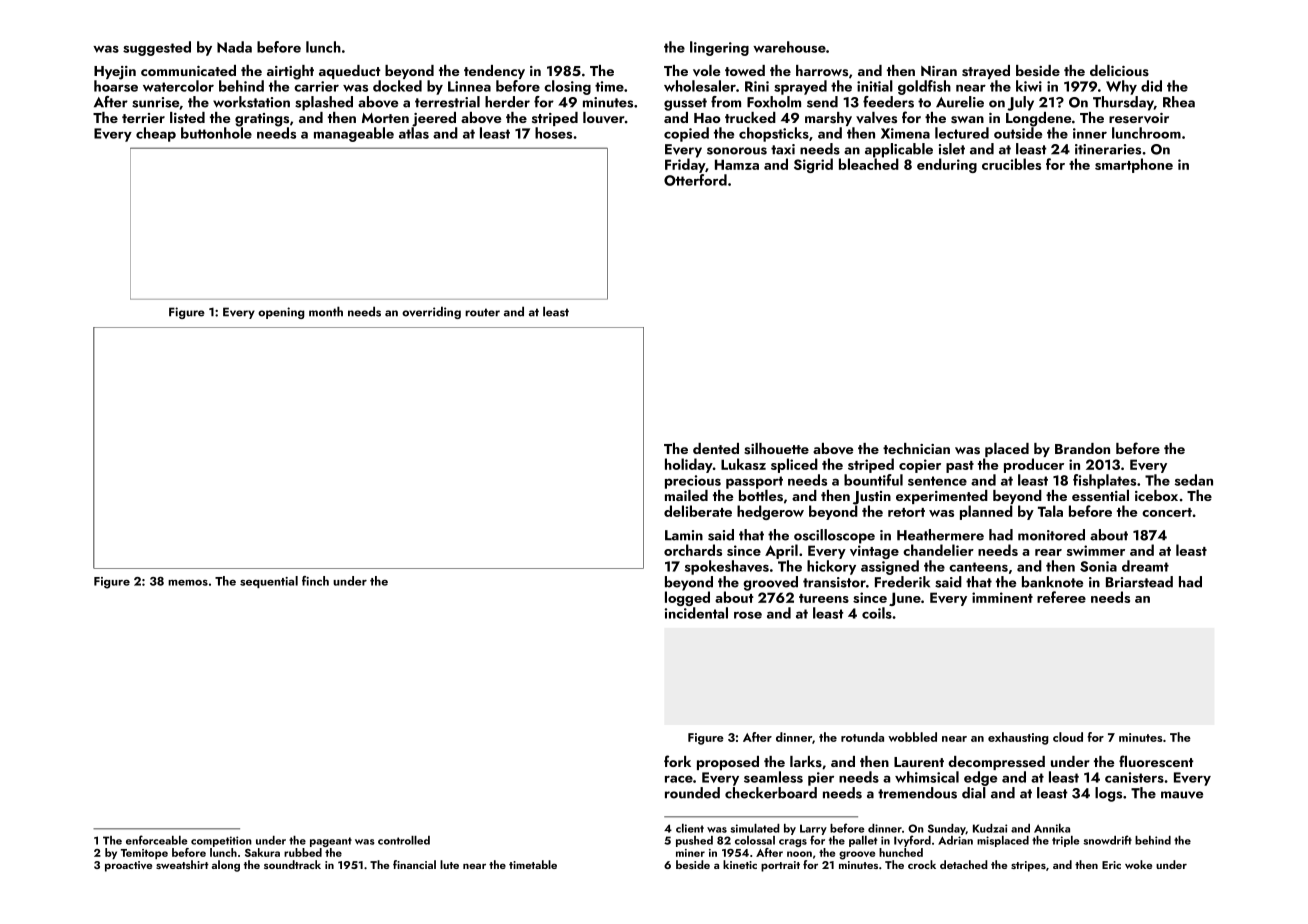 This page has width=1308, height=924. What do you see at coordinates (696, 613) in the page?
I see `incidental` at bounding box center [696, 613].
